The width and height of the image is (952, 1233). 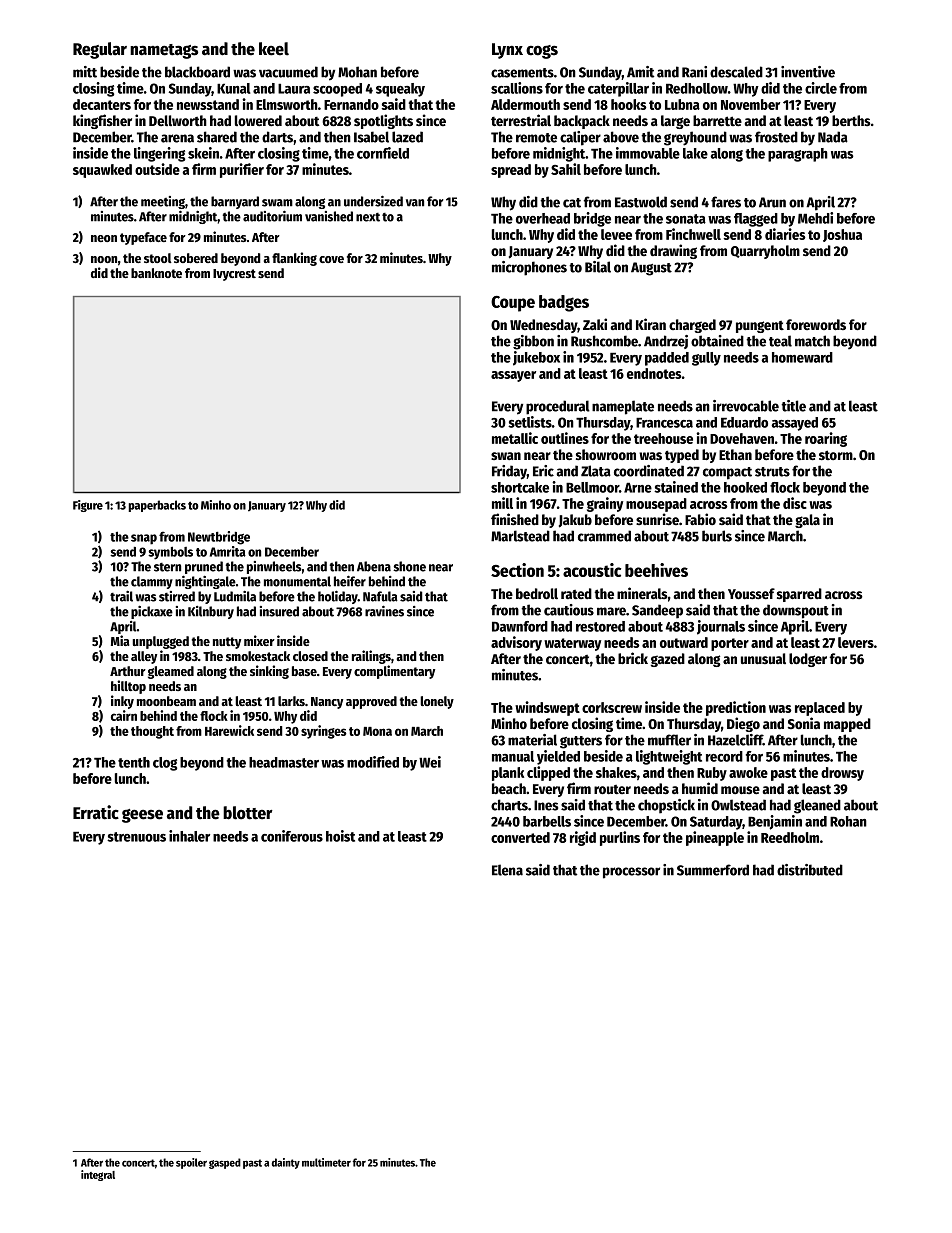 I want to click on processor, so click(x=631, y=873).
